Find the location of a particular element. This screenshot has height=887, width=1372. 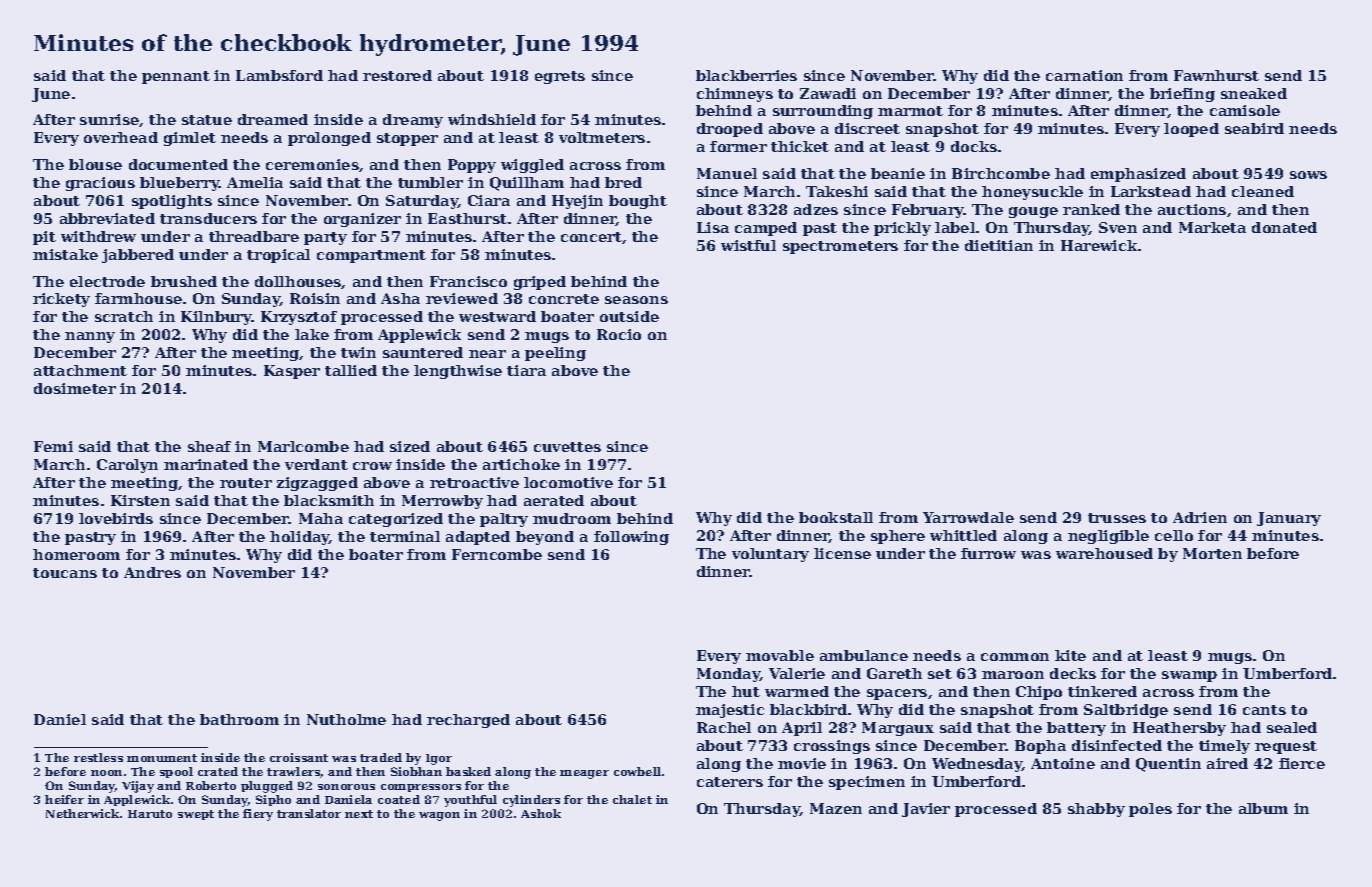

Ashok is located at coordinates (541, 813).
